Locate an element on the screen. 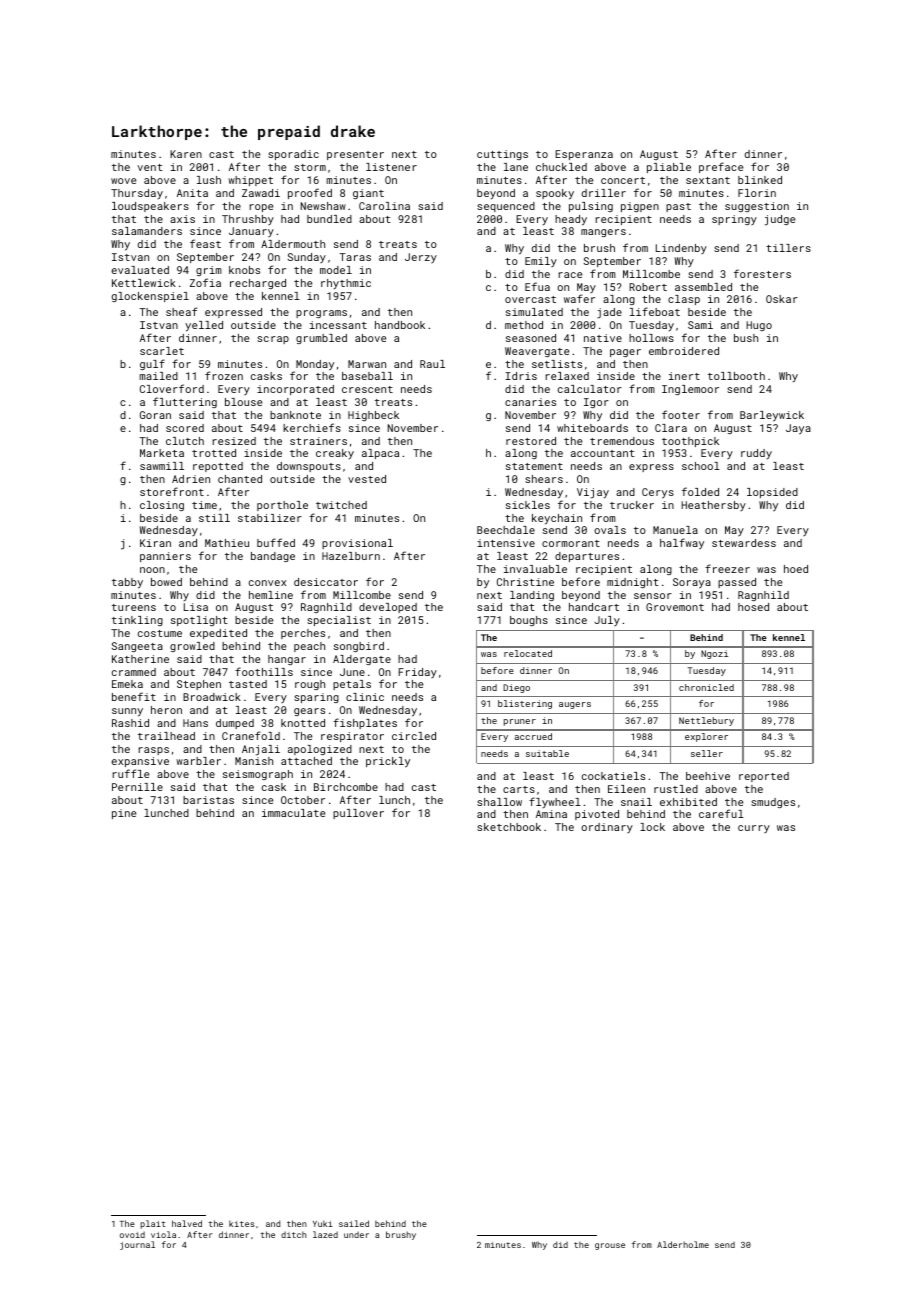 The width and height of the screenshot is (924, 1308). viola is located at coordinates (163, 1234).
